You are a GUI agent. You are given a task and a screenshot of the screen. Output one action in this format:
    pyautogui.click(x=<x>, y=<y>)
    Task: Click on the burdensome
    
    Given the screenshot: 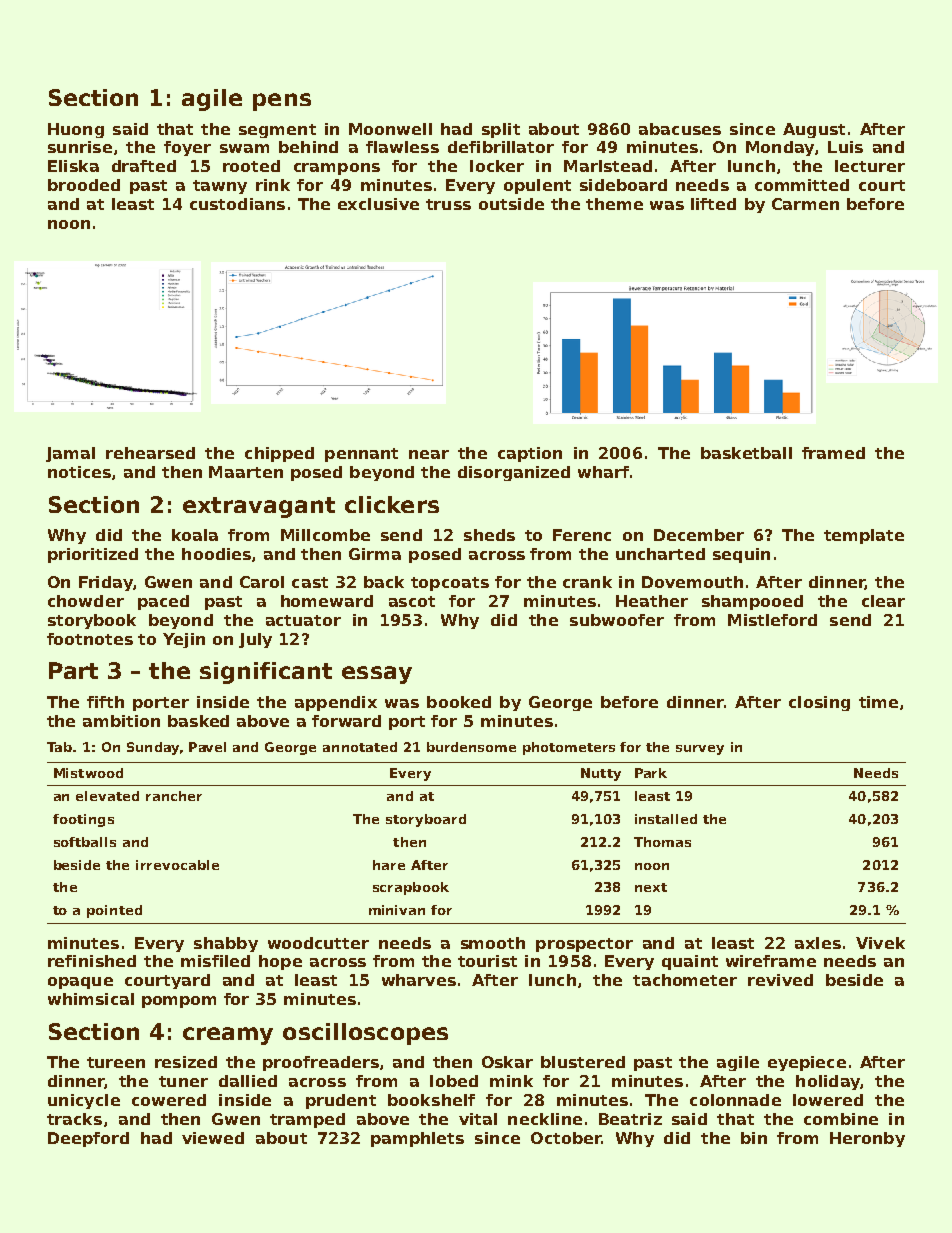 What is the action you would take?
    pyautogui.click(x=471, y=747)
